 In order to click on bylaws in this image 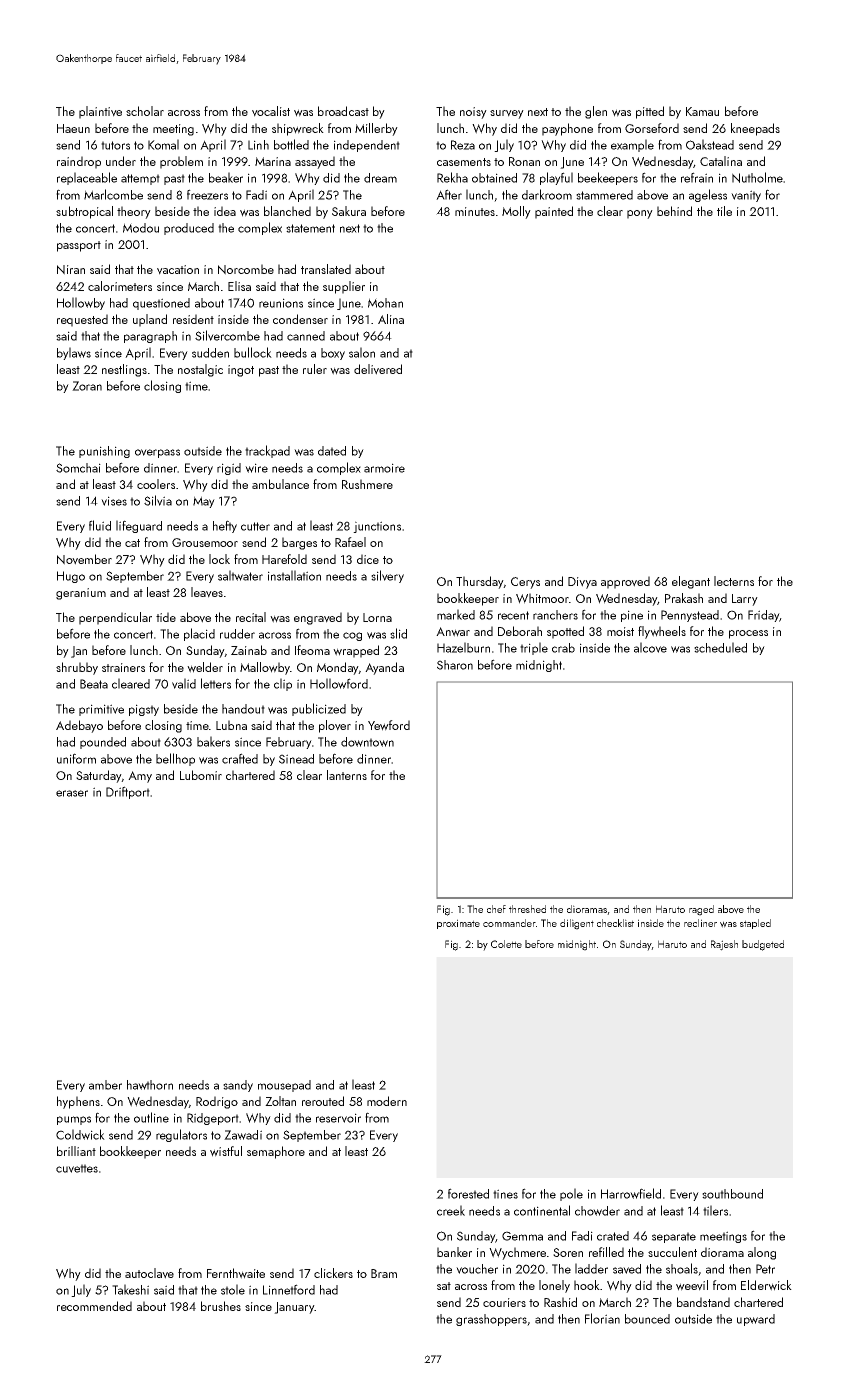, I will do `click(74, 353)`.
